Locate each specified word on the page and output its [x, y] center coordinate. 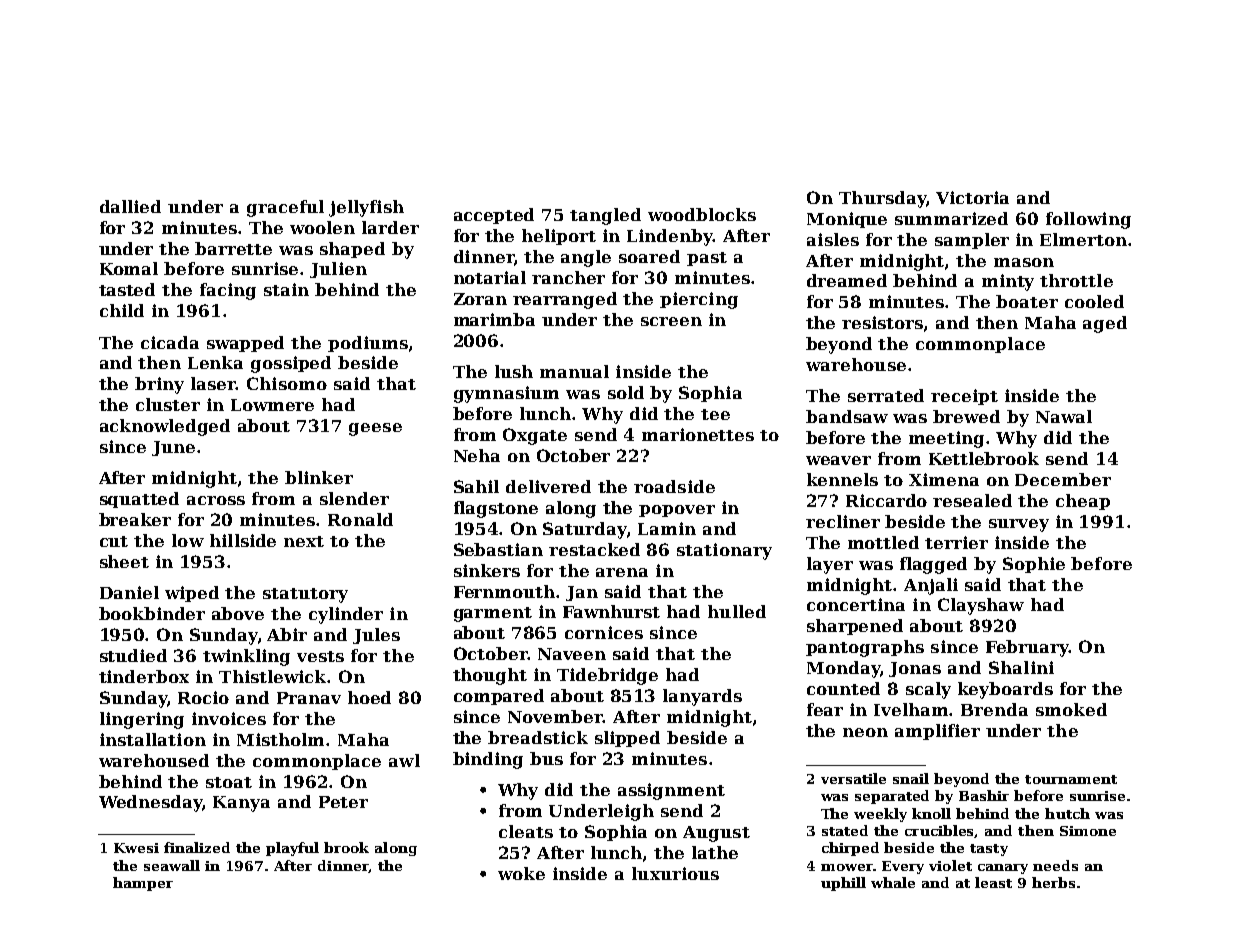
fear [825, 709]
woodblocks [702, 214]
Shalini [1021, 667]
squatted [139, 500]
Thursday [882, 199]
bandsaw [847, 416]
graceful [285, 208]
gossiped [291, 364]
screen [671, 321]
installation [153, 739]
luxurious [675, 873]
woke [521, 873]
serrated [886, 395]
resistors [882, 322]
